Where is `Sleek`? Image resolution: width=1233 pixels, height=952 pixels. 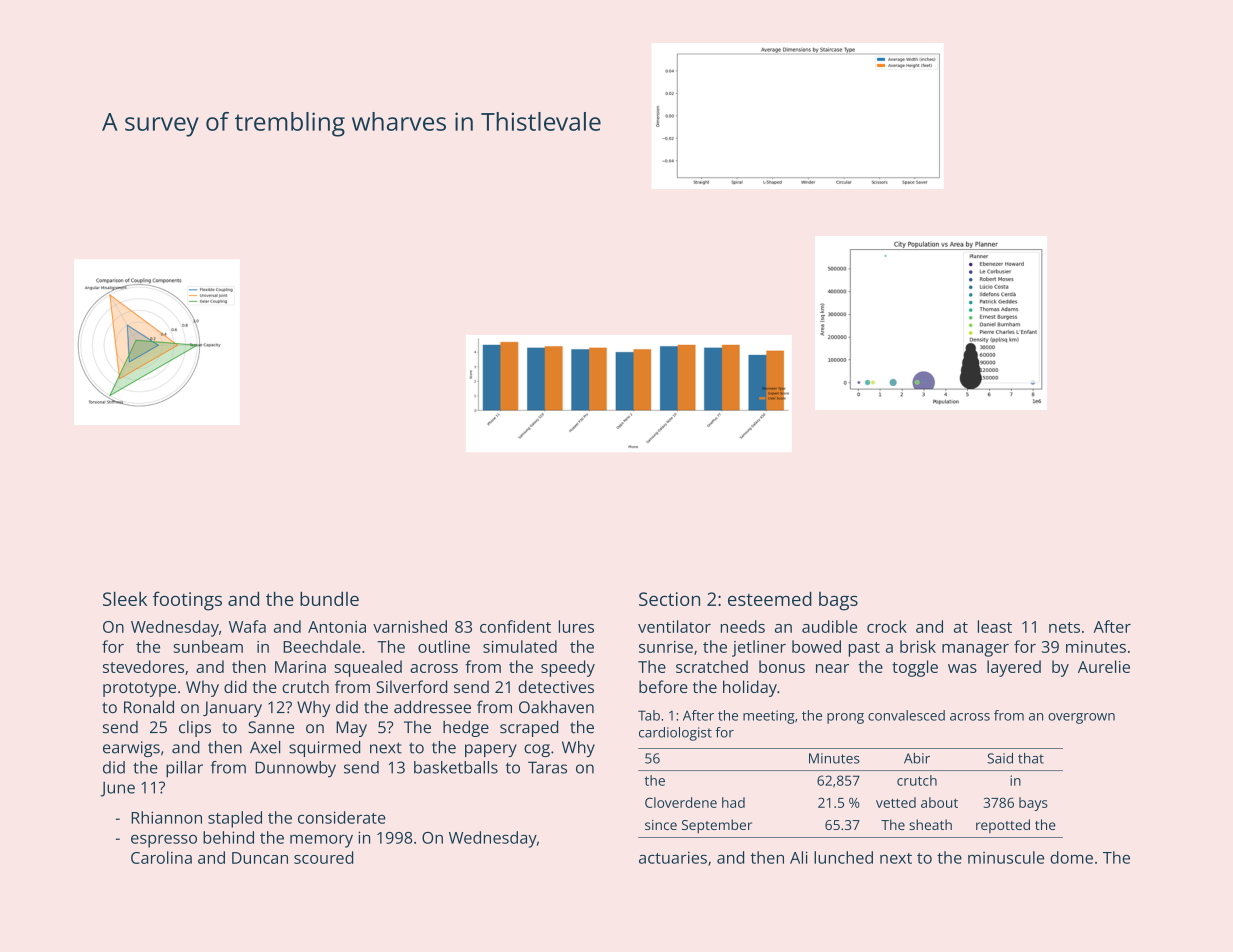
Sleek is located at coordinates (125, 598).
